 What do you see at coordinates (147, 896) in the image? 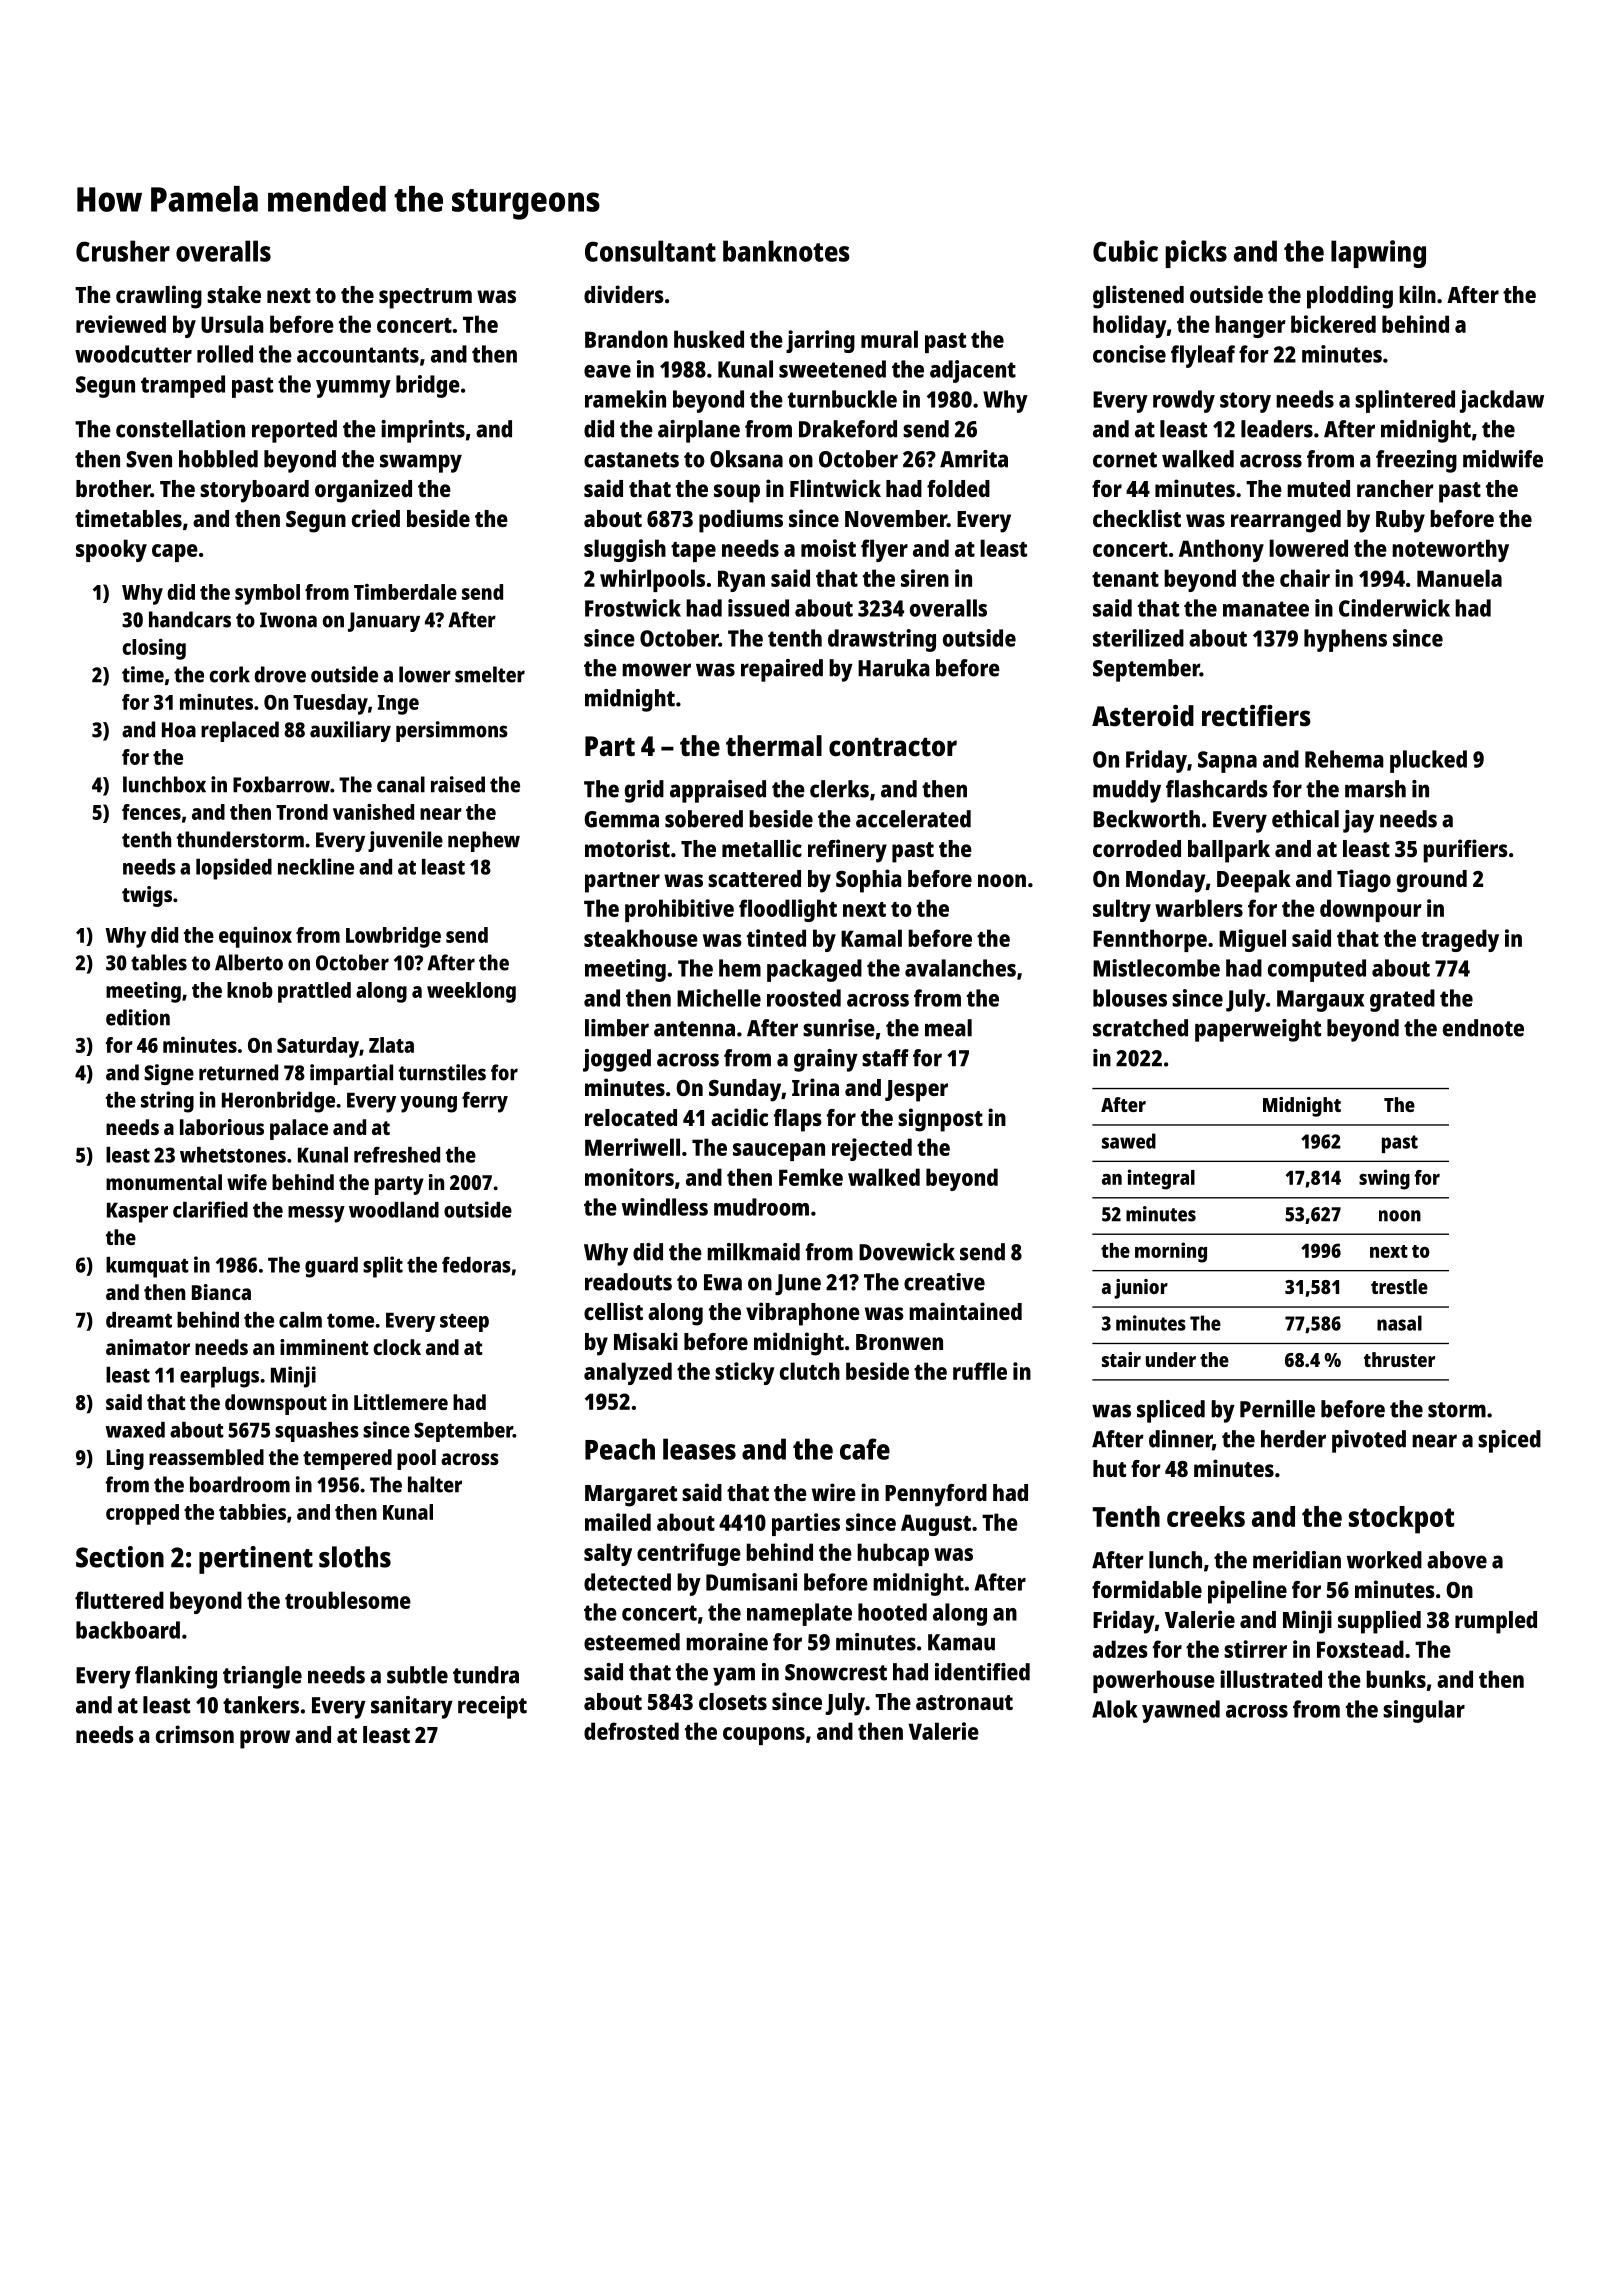
I see `twigs` at bounding box center [147, 896].
